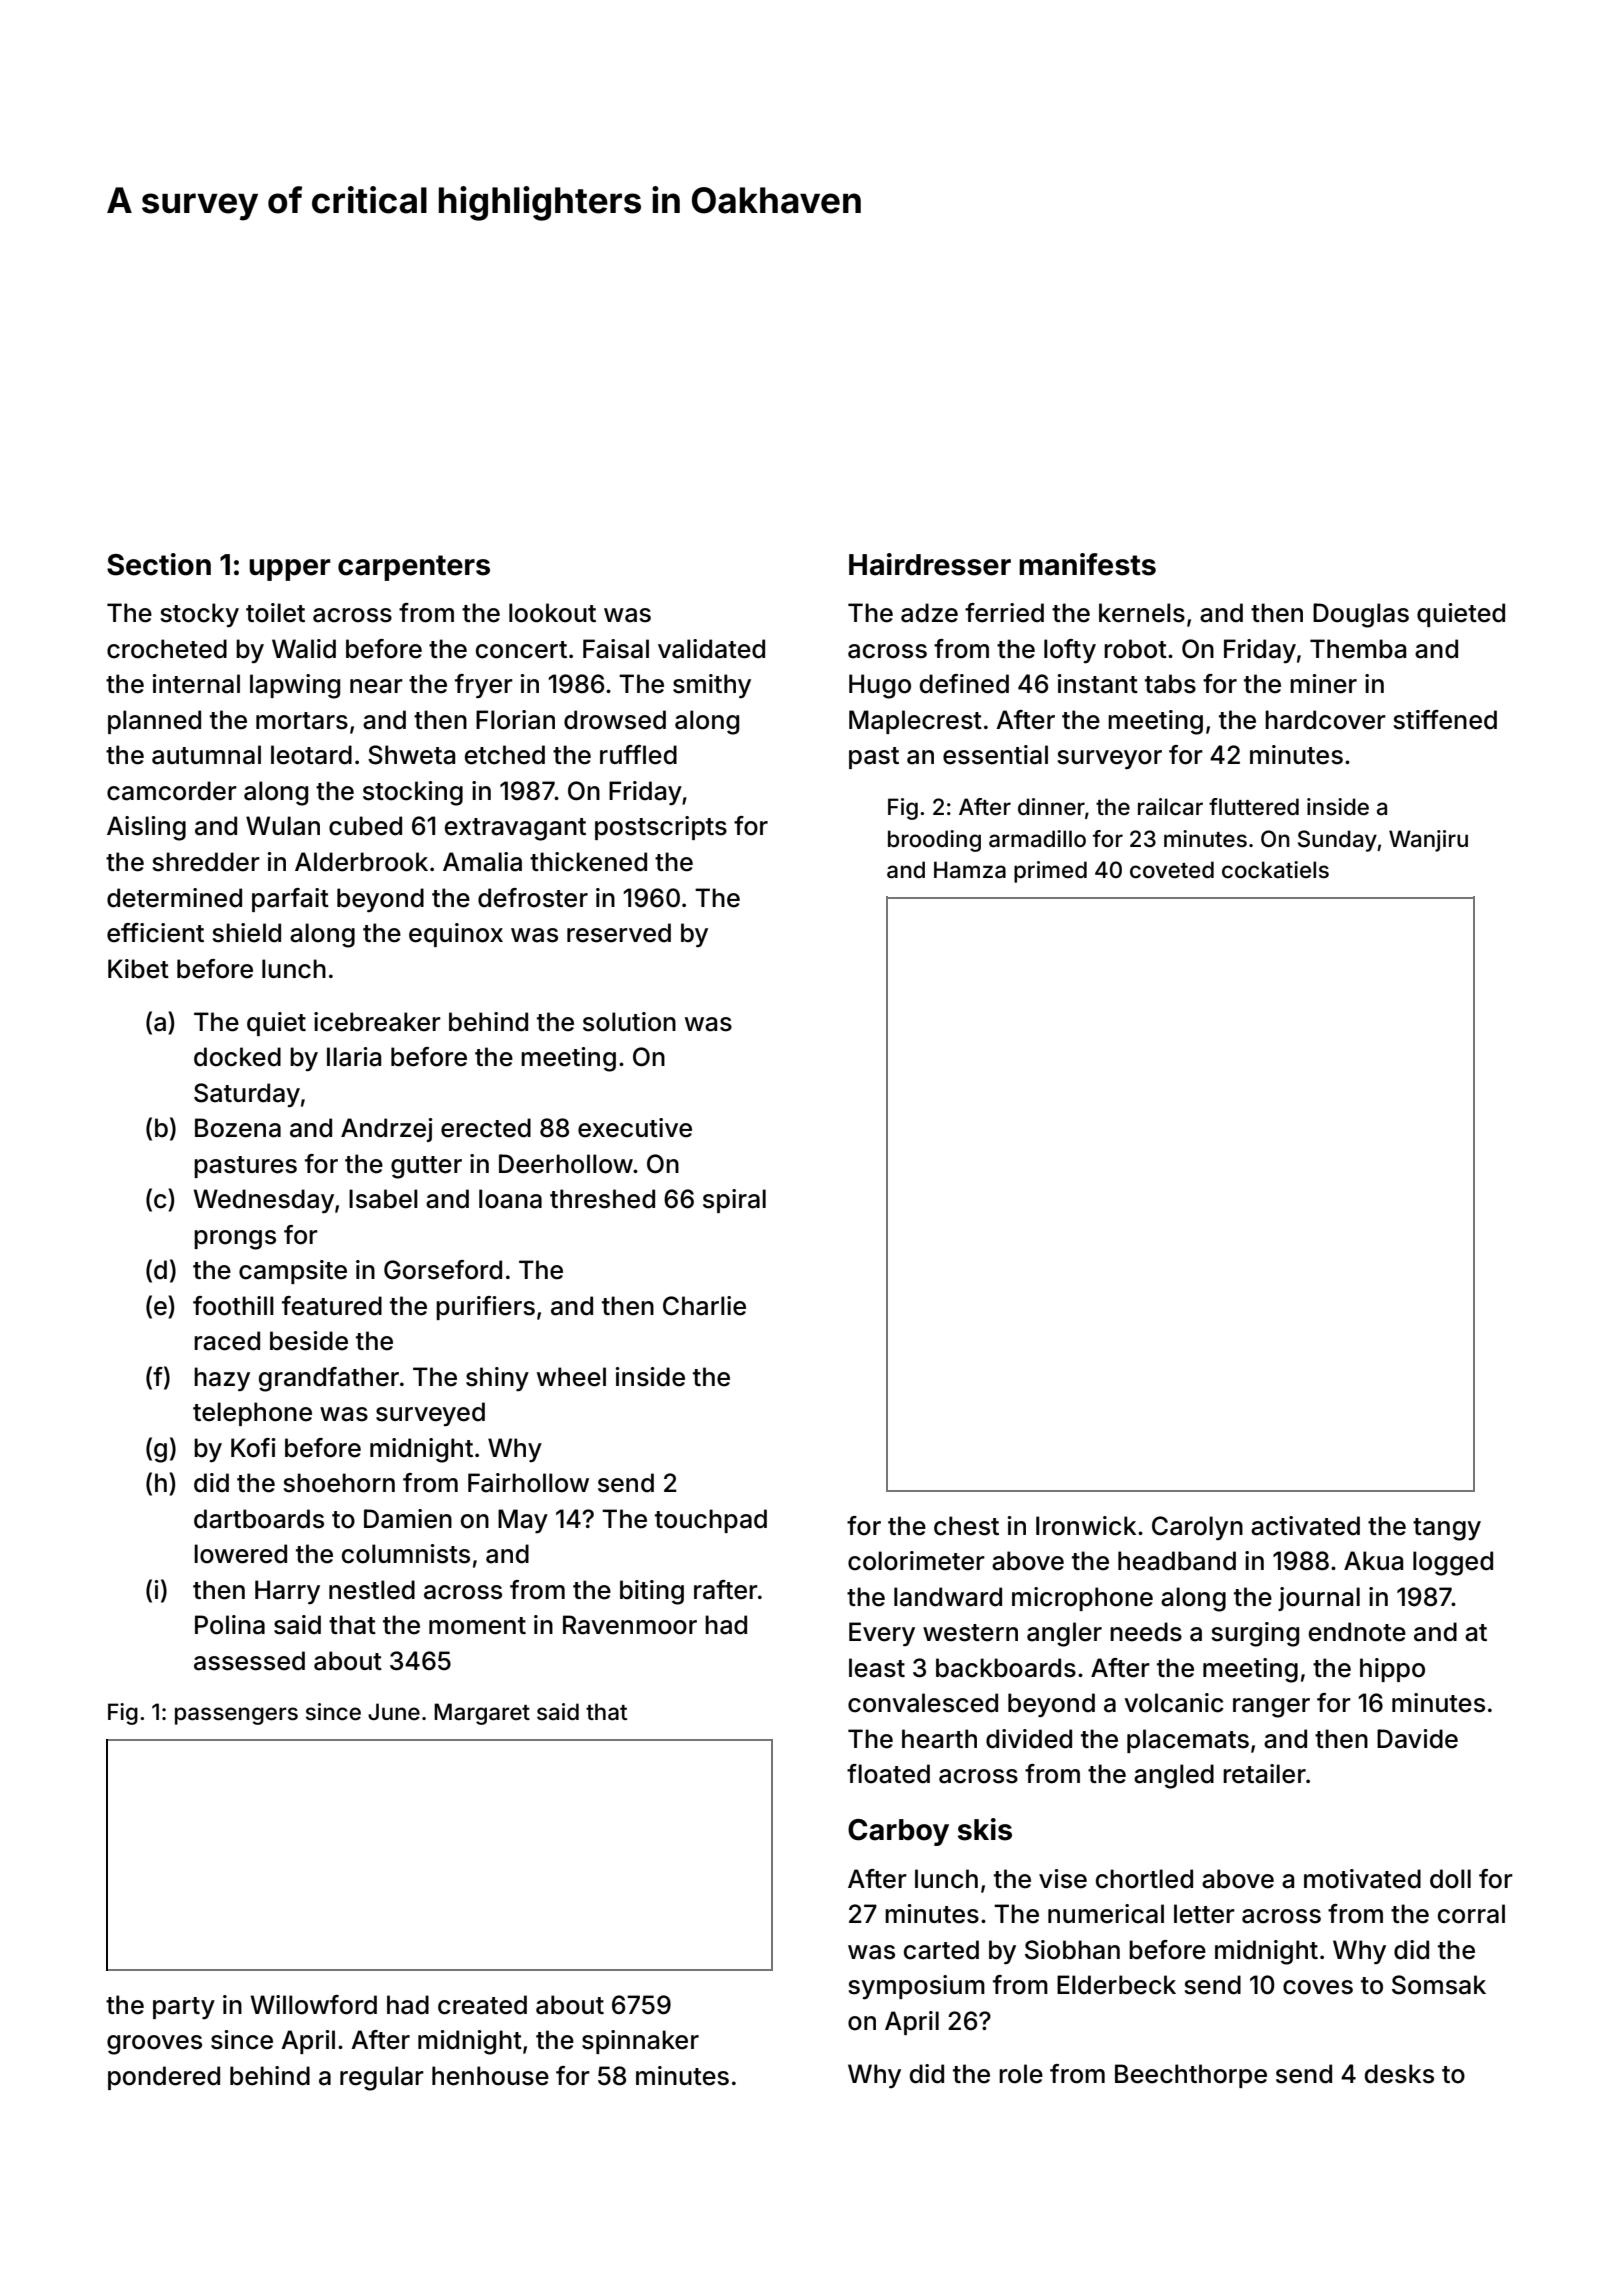  I want to click on crocheted, so click(167, 649).
